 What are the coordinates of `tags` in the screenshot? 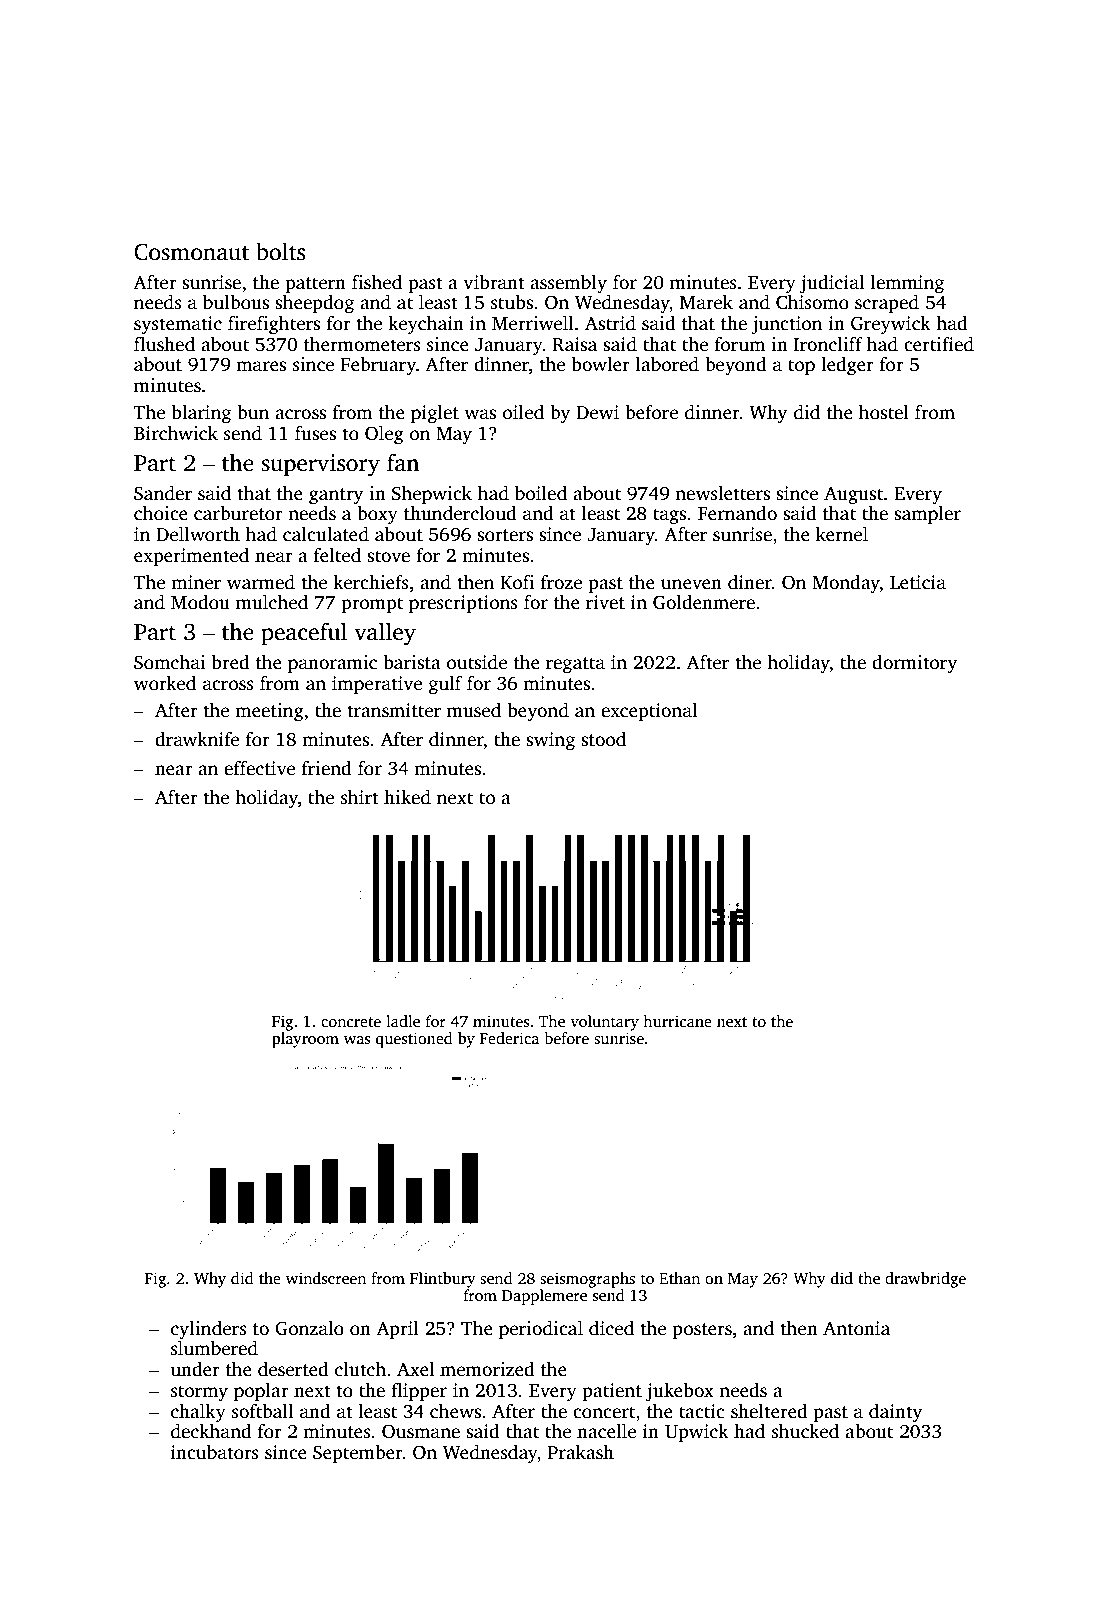 It's located at (669, 516).
